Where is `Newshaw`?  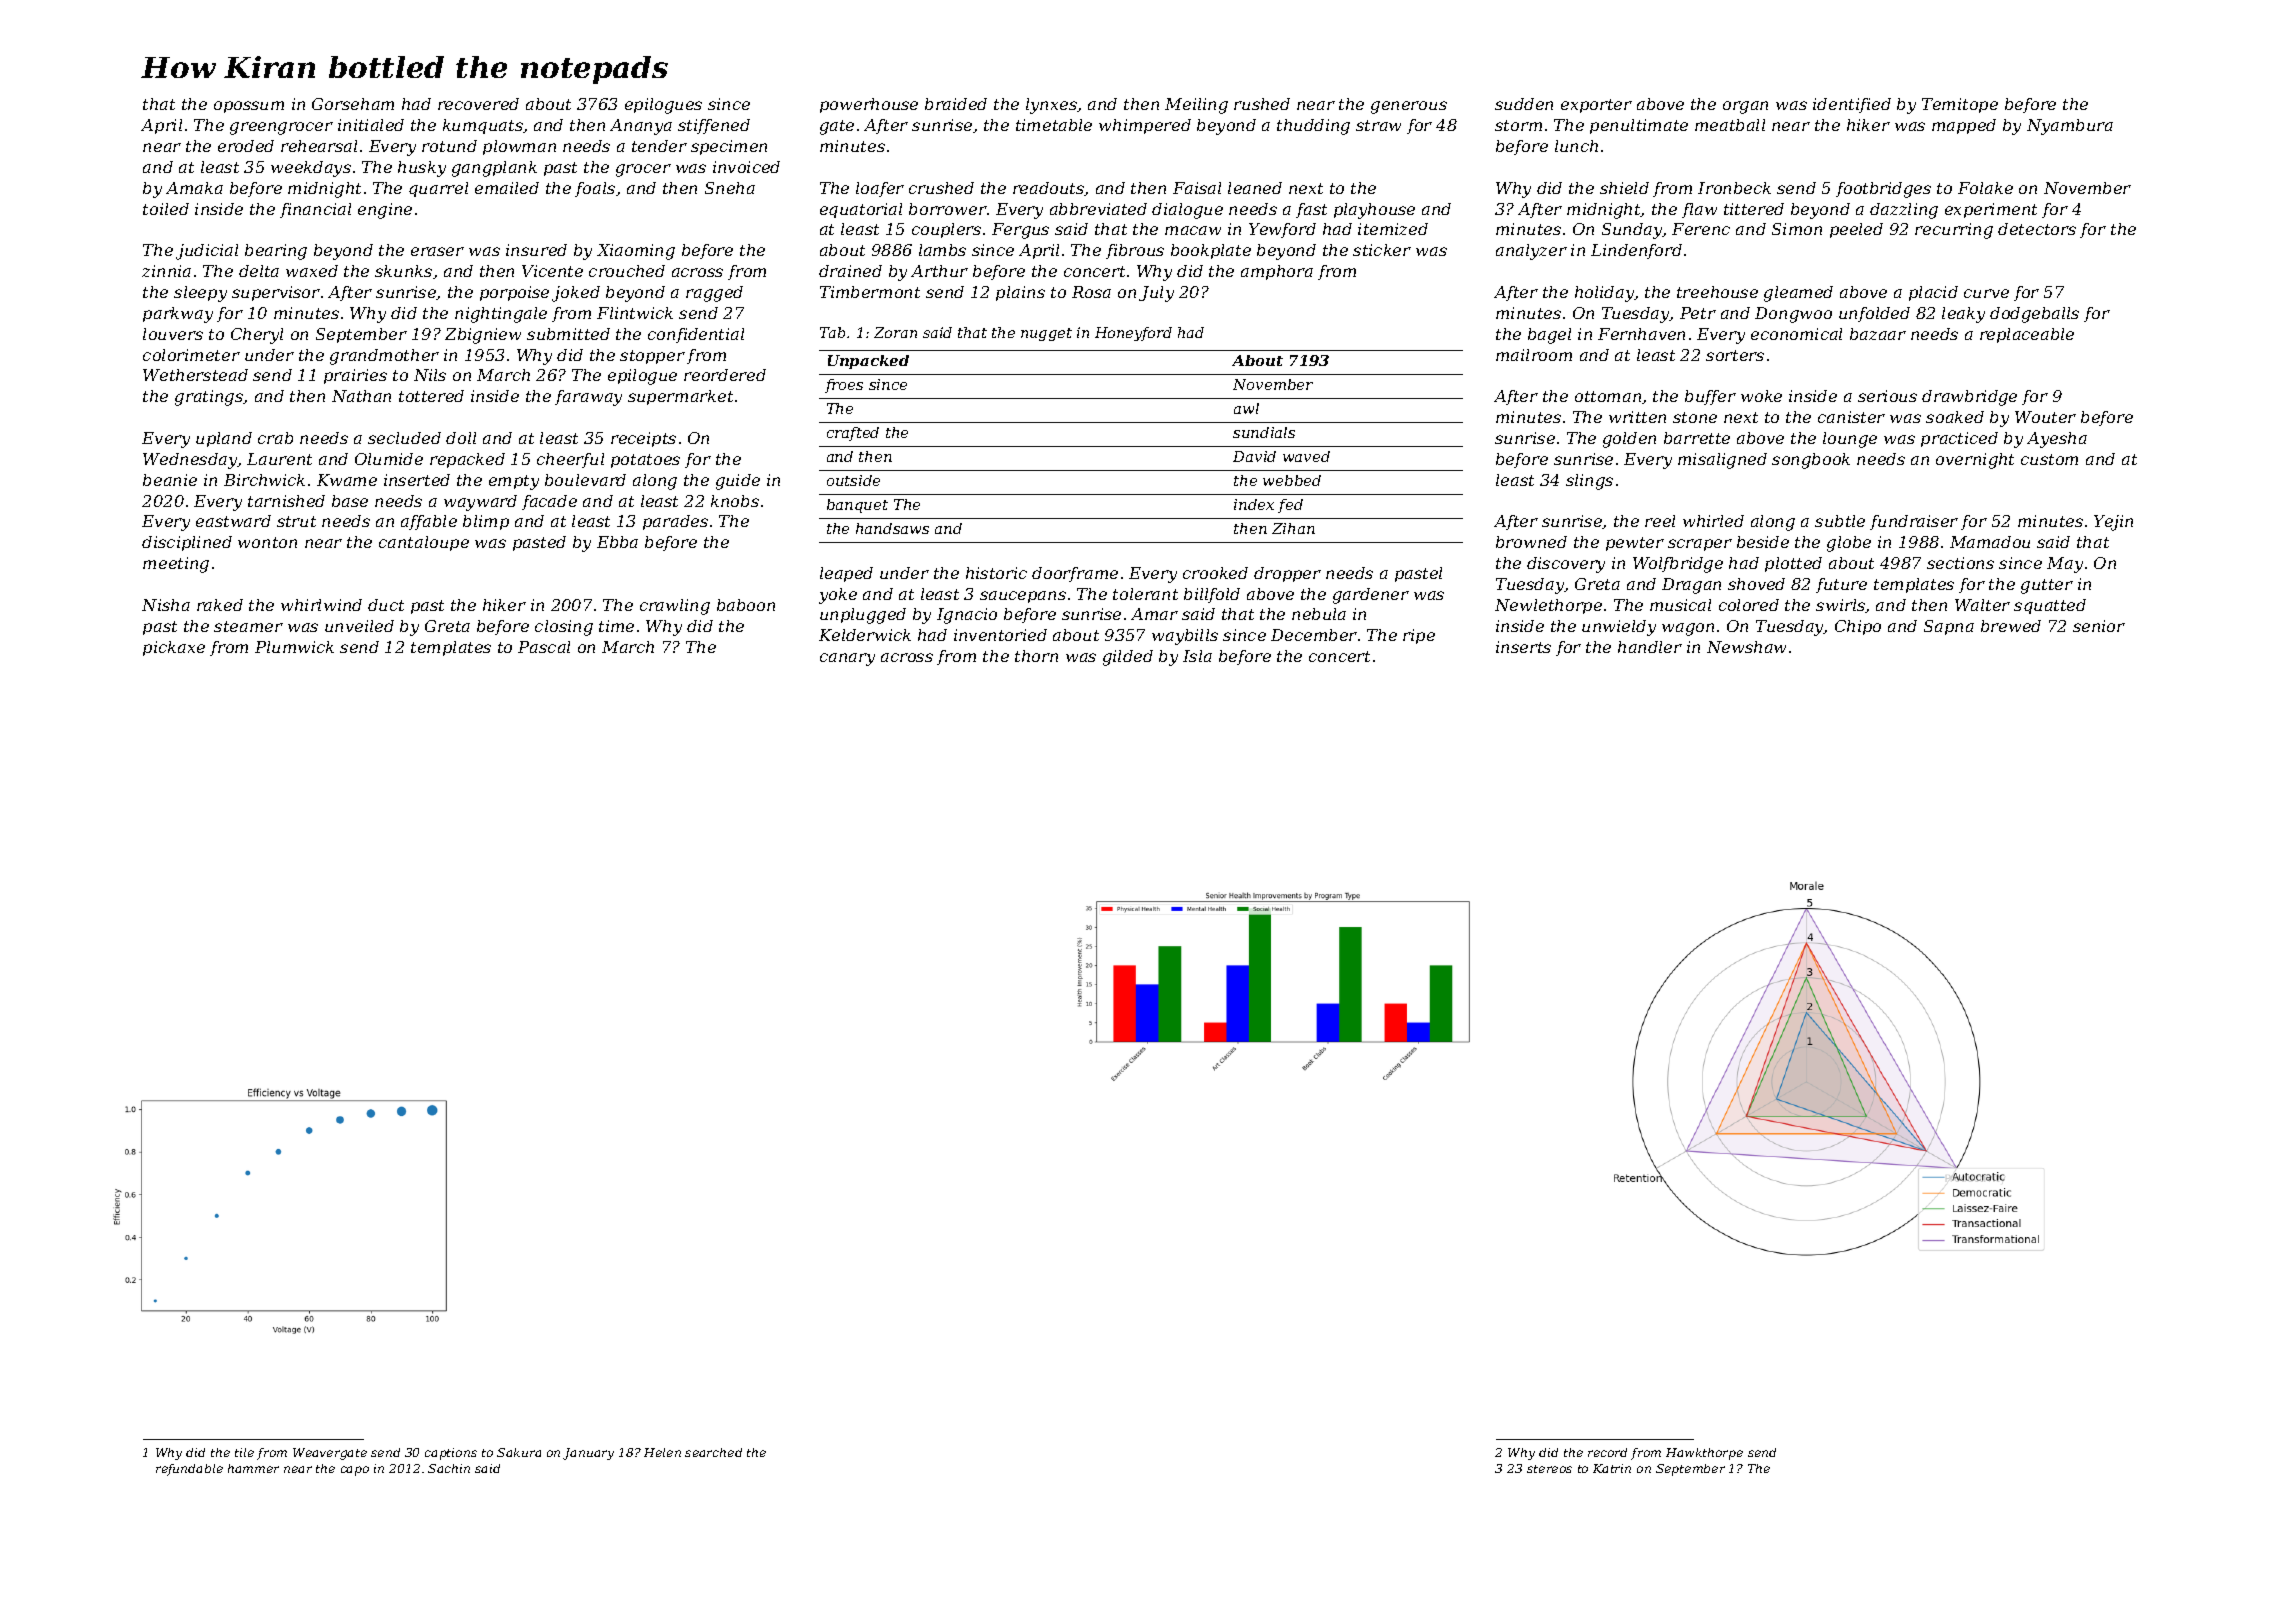
Newshaw is located at coordinates (1746, 647).
